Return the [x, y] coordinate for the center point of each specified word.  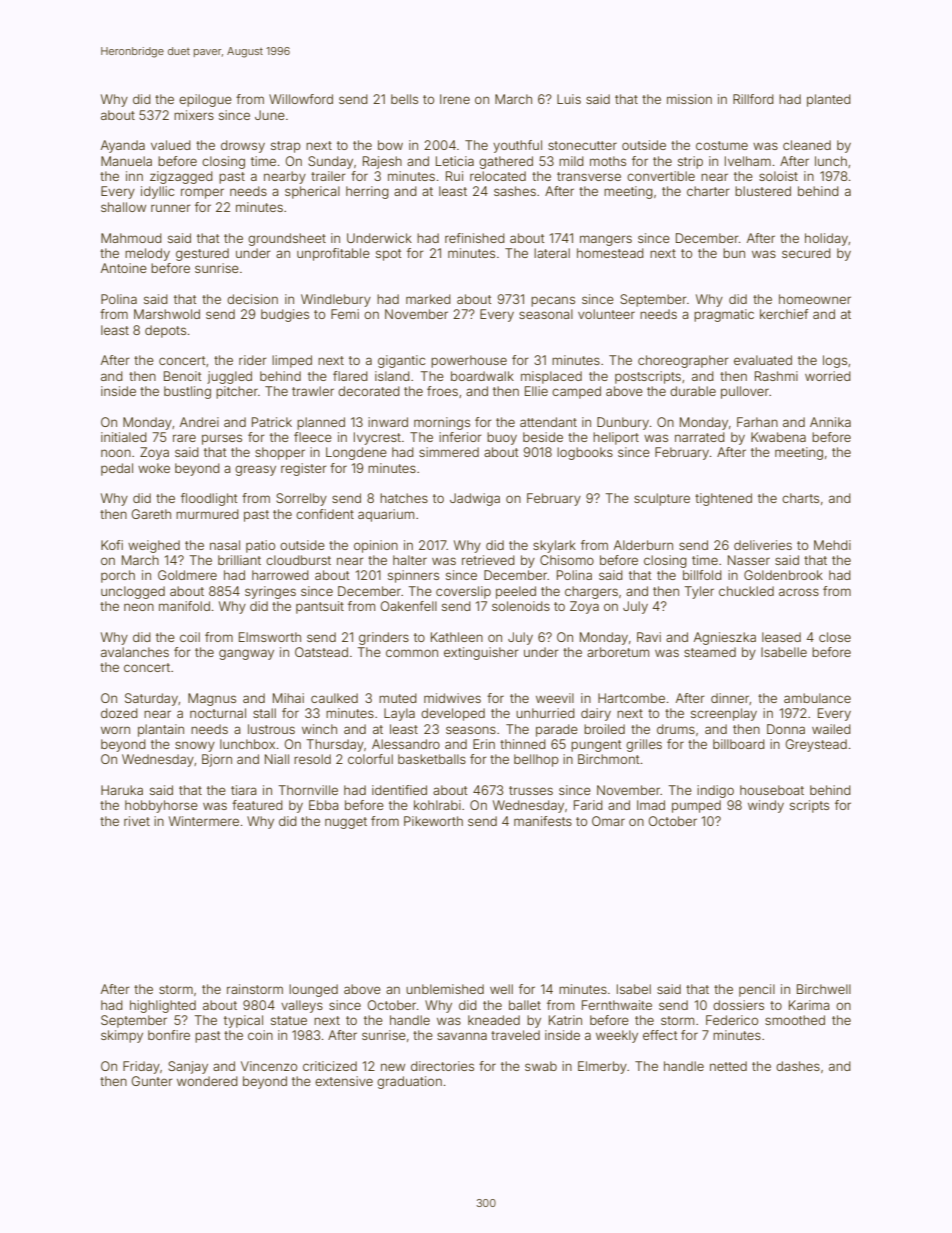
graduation [409, 1082]
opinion [376, 546]
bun [734, 253]
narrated [700, 437]
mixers [194, 115]
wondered [207, 1081]
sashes [515, 191]
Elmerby [602, 1067]
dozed [119, 713]
